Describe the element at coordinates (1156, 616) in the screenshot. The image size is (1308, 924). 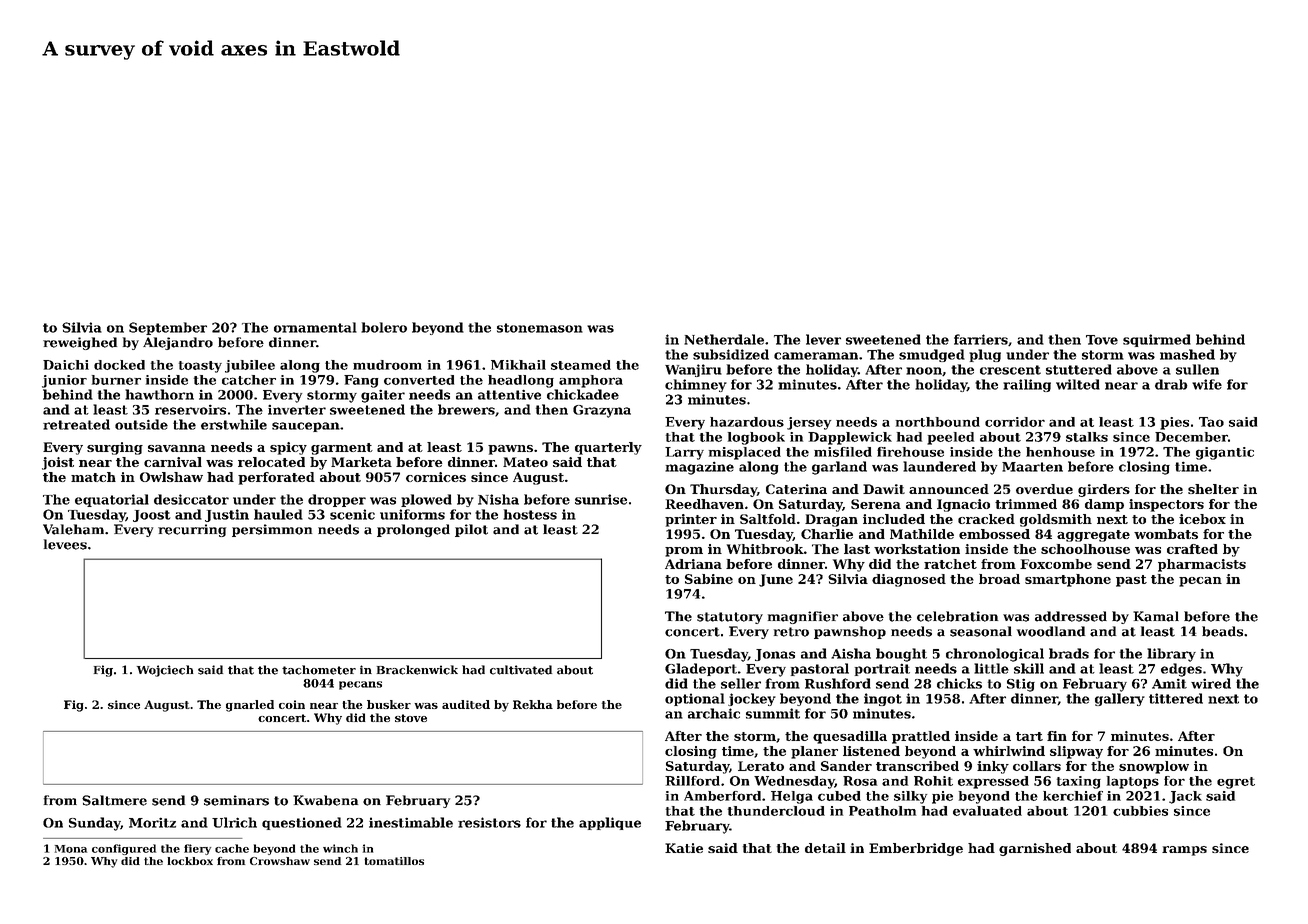
I see `Kamal` at that location.
